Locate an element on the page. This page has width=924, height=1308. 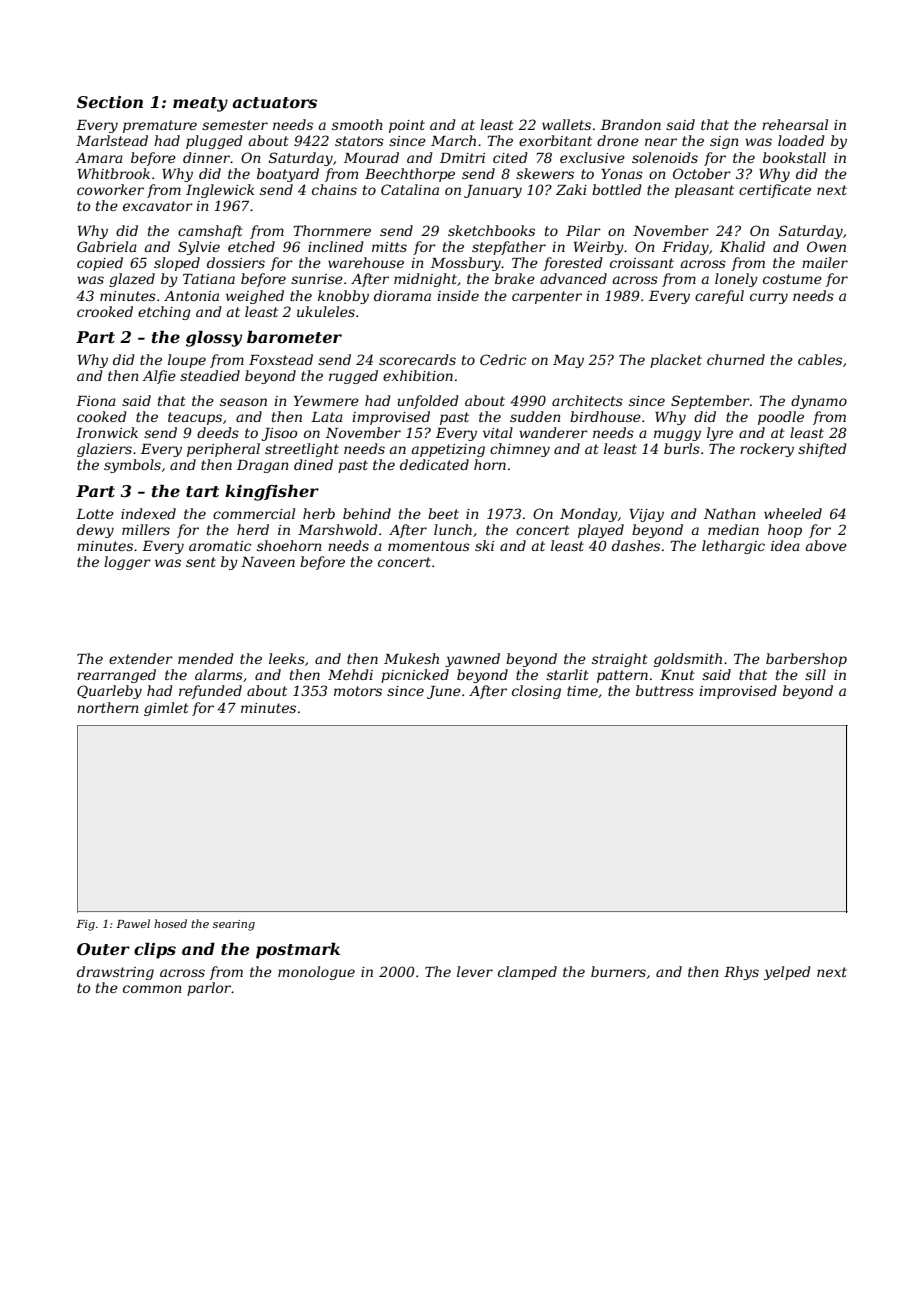
point is located at coordinates (407, 126).
